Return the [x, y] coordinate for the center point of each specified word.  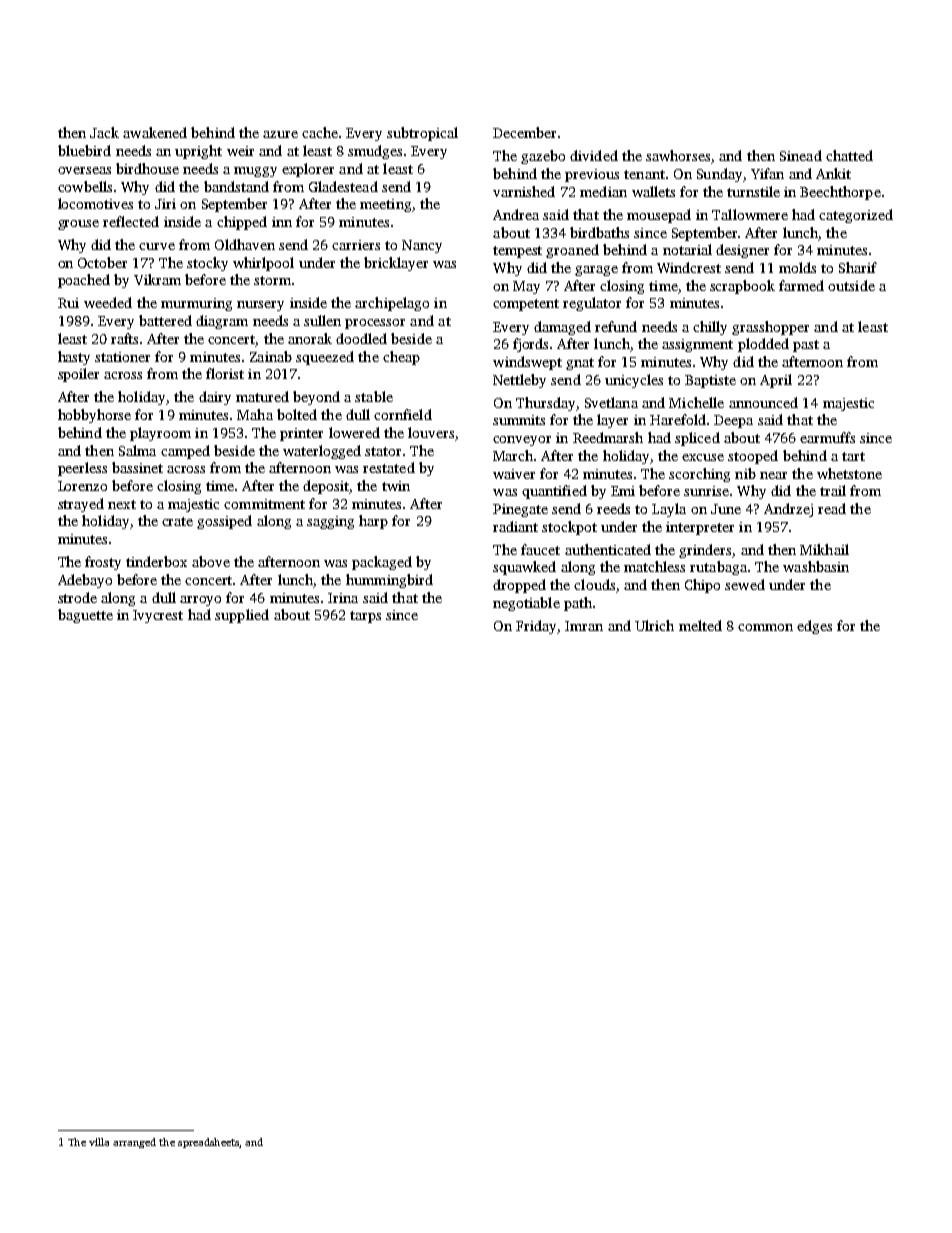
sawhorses [678, 155]
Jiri [165, 204]
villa [99, 1142]
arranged [134, 1143]
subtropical [422, 134]
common [765, 627]
